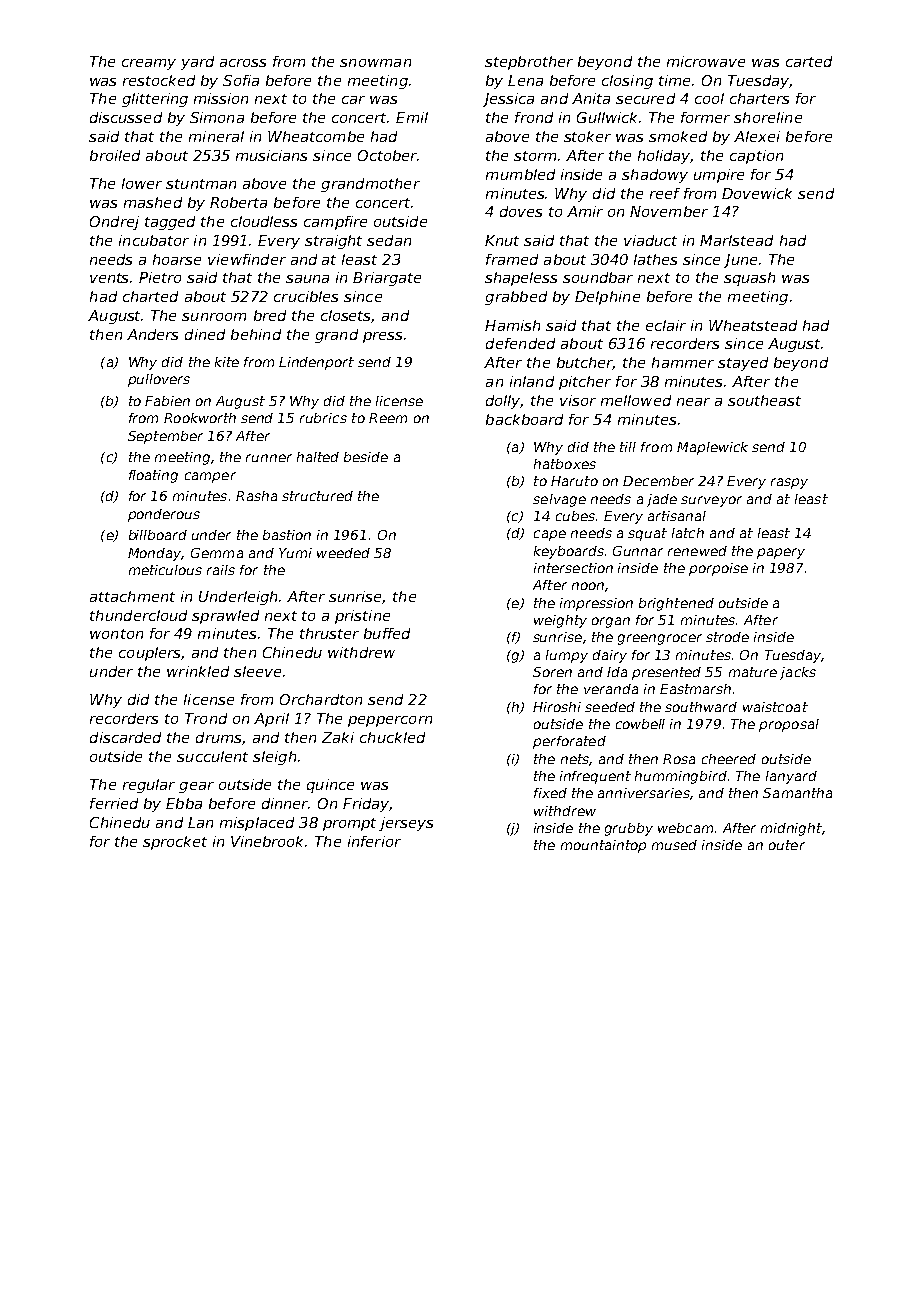 The width and height of the image is (924, 1314). Describe the element at coordinates (374, 841) in the image. I see `inferior` at that location.
